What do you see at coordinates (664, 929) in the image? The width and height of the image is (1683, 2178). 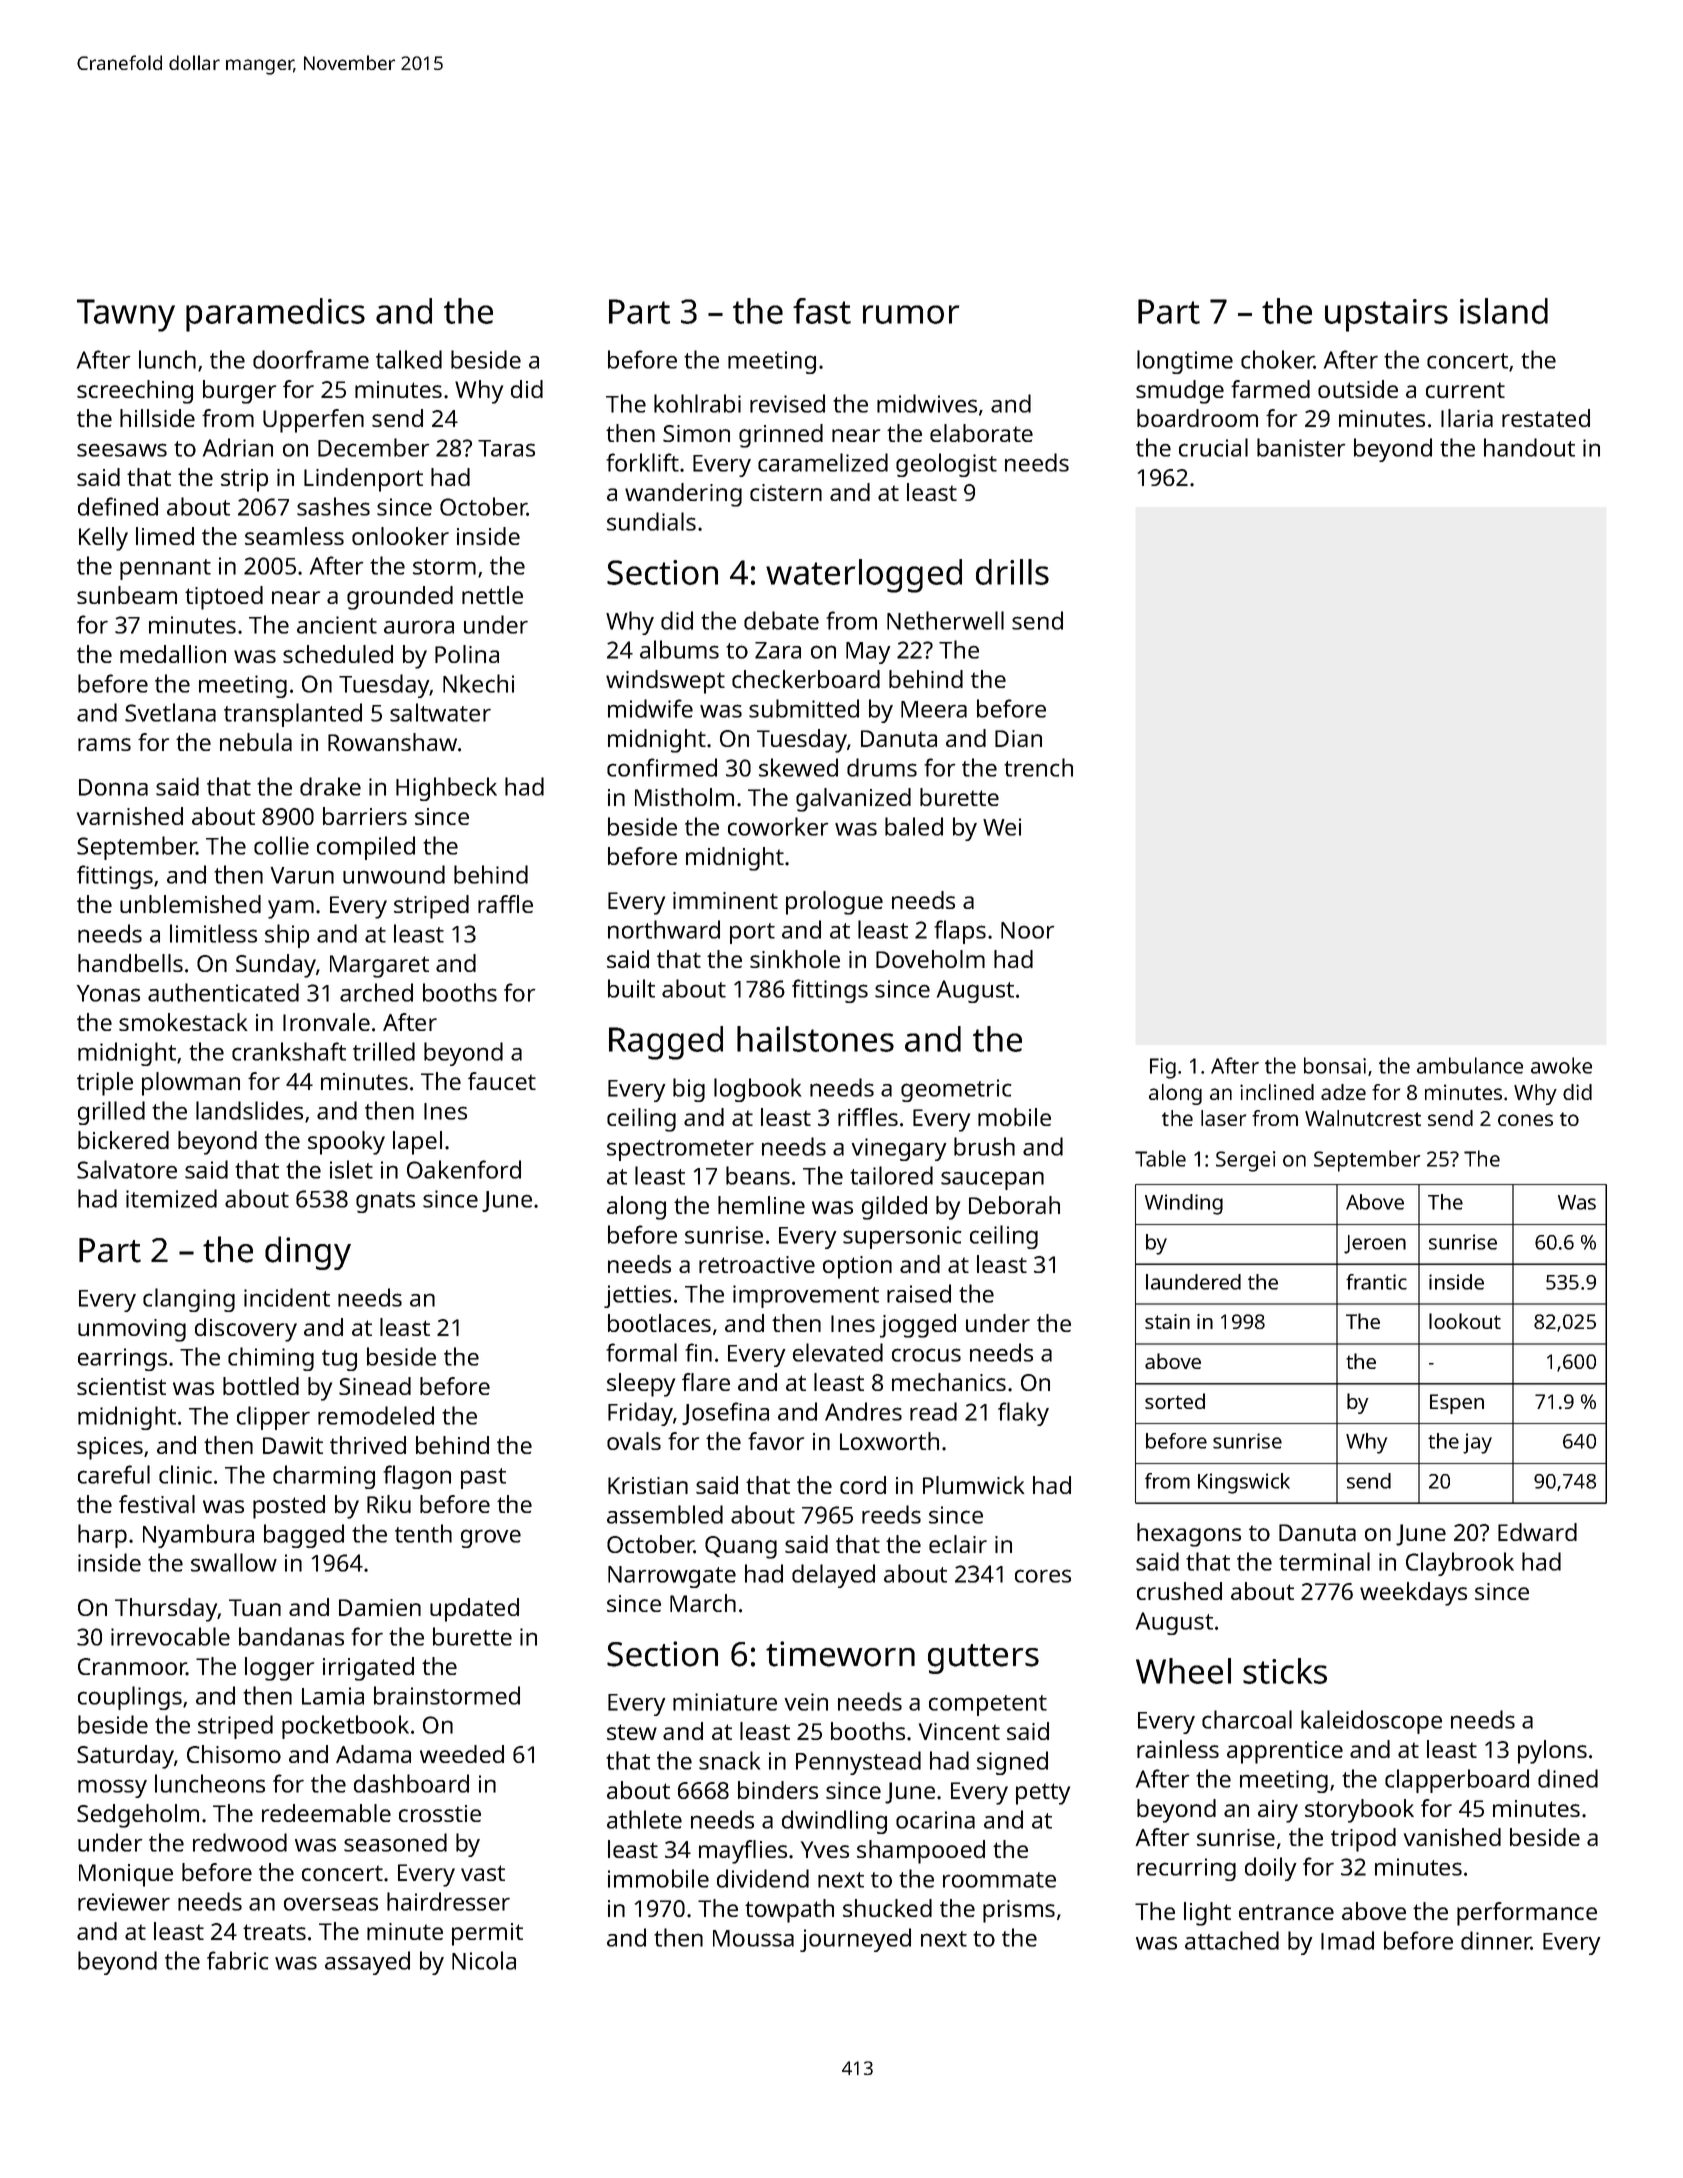 I see `northward` at bounding box center [664, 929].
